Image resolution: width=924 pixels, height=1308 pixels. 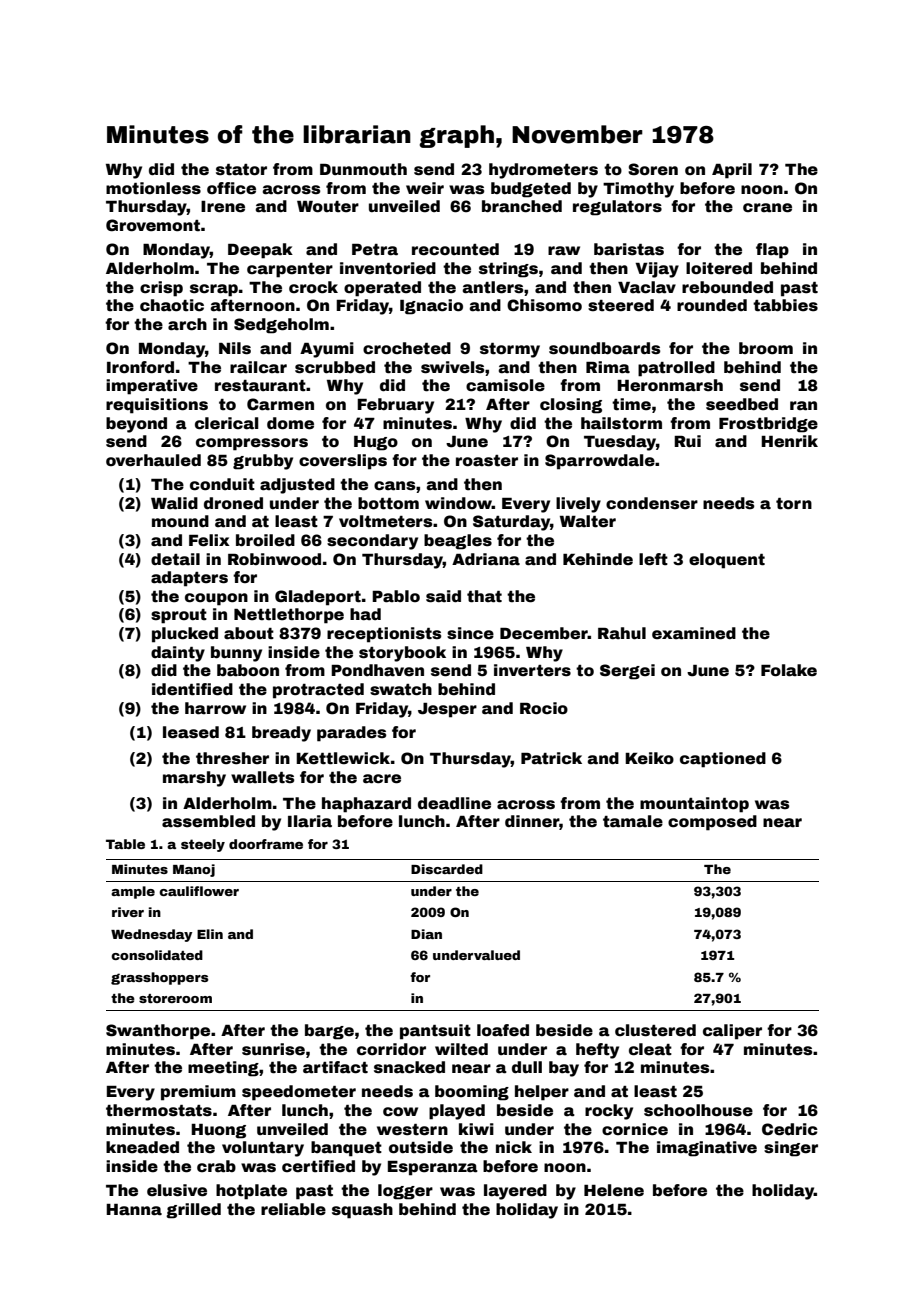 I want to click on crab, so click(x=216, y=1166).
